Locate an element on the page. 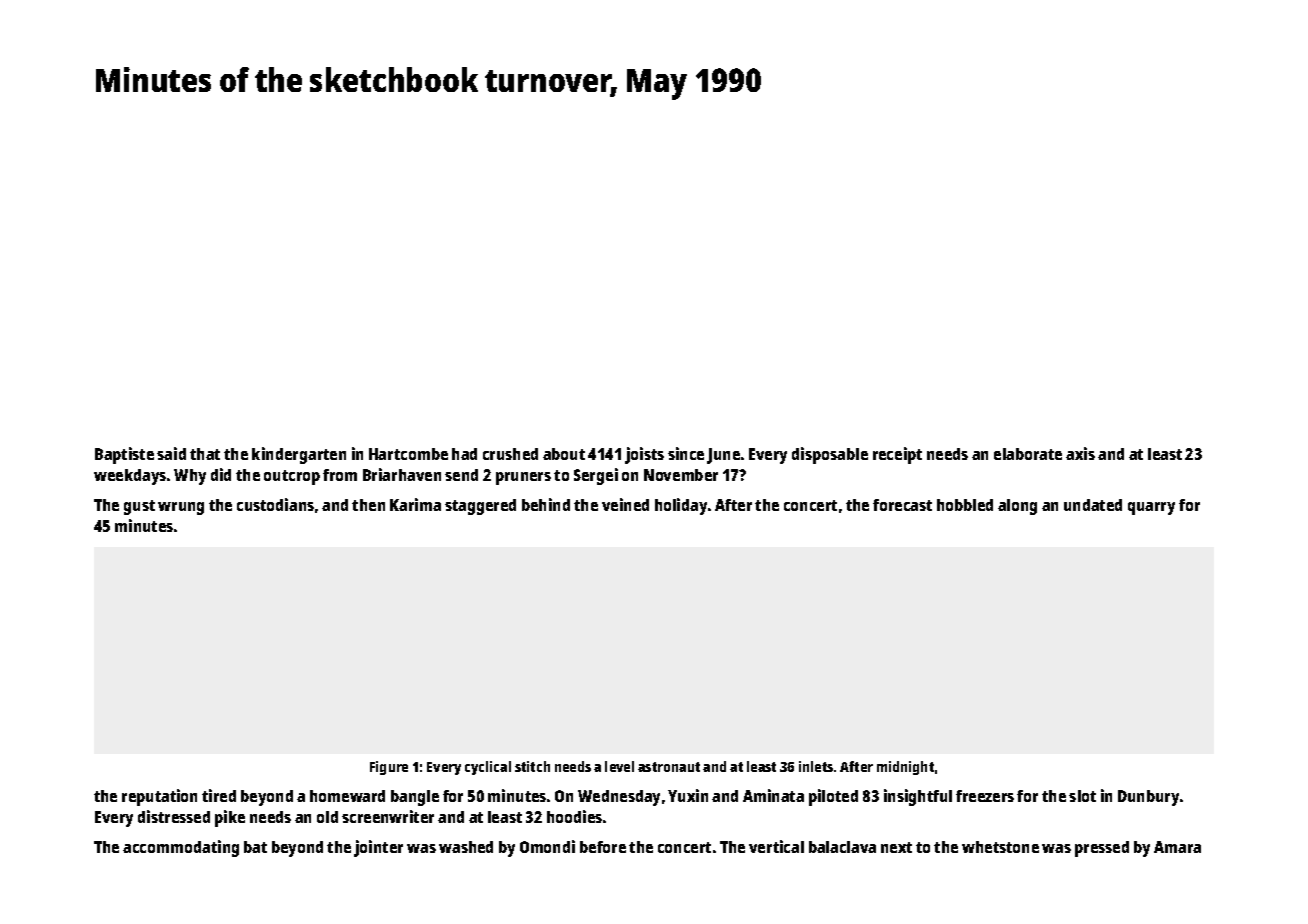  gust is located at coordinates (139, 507).
